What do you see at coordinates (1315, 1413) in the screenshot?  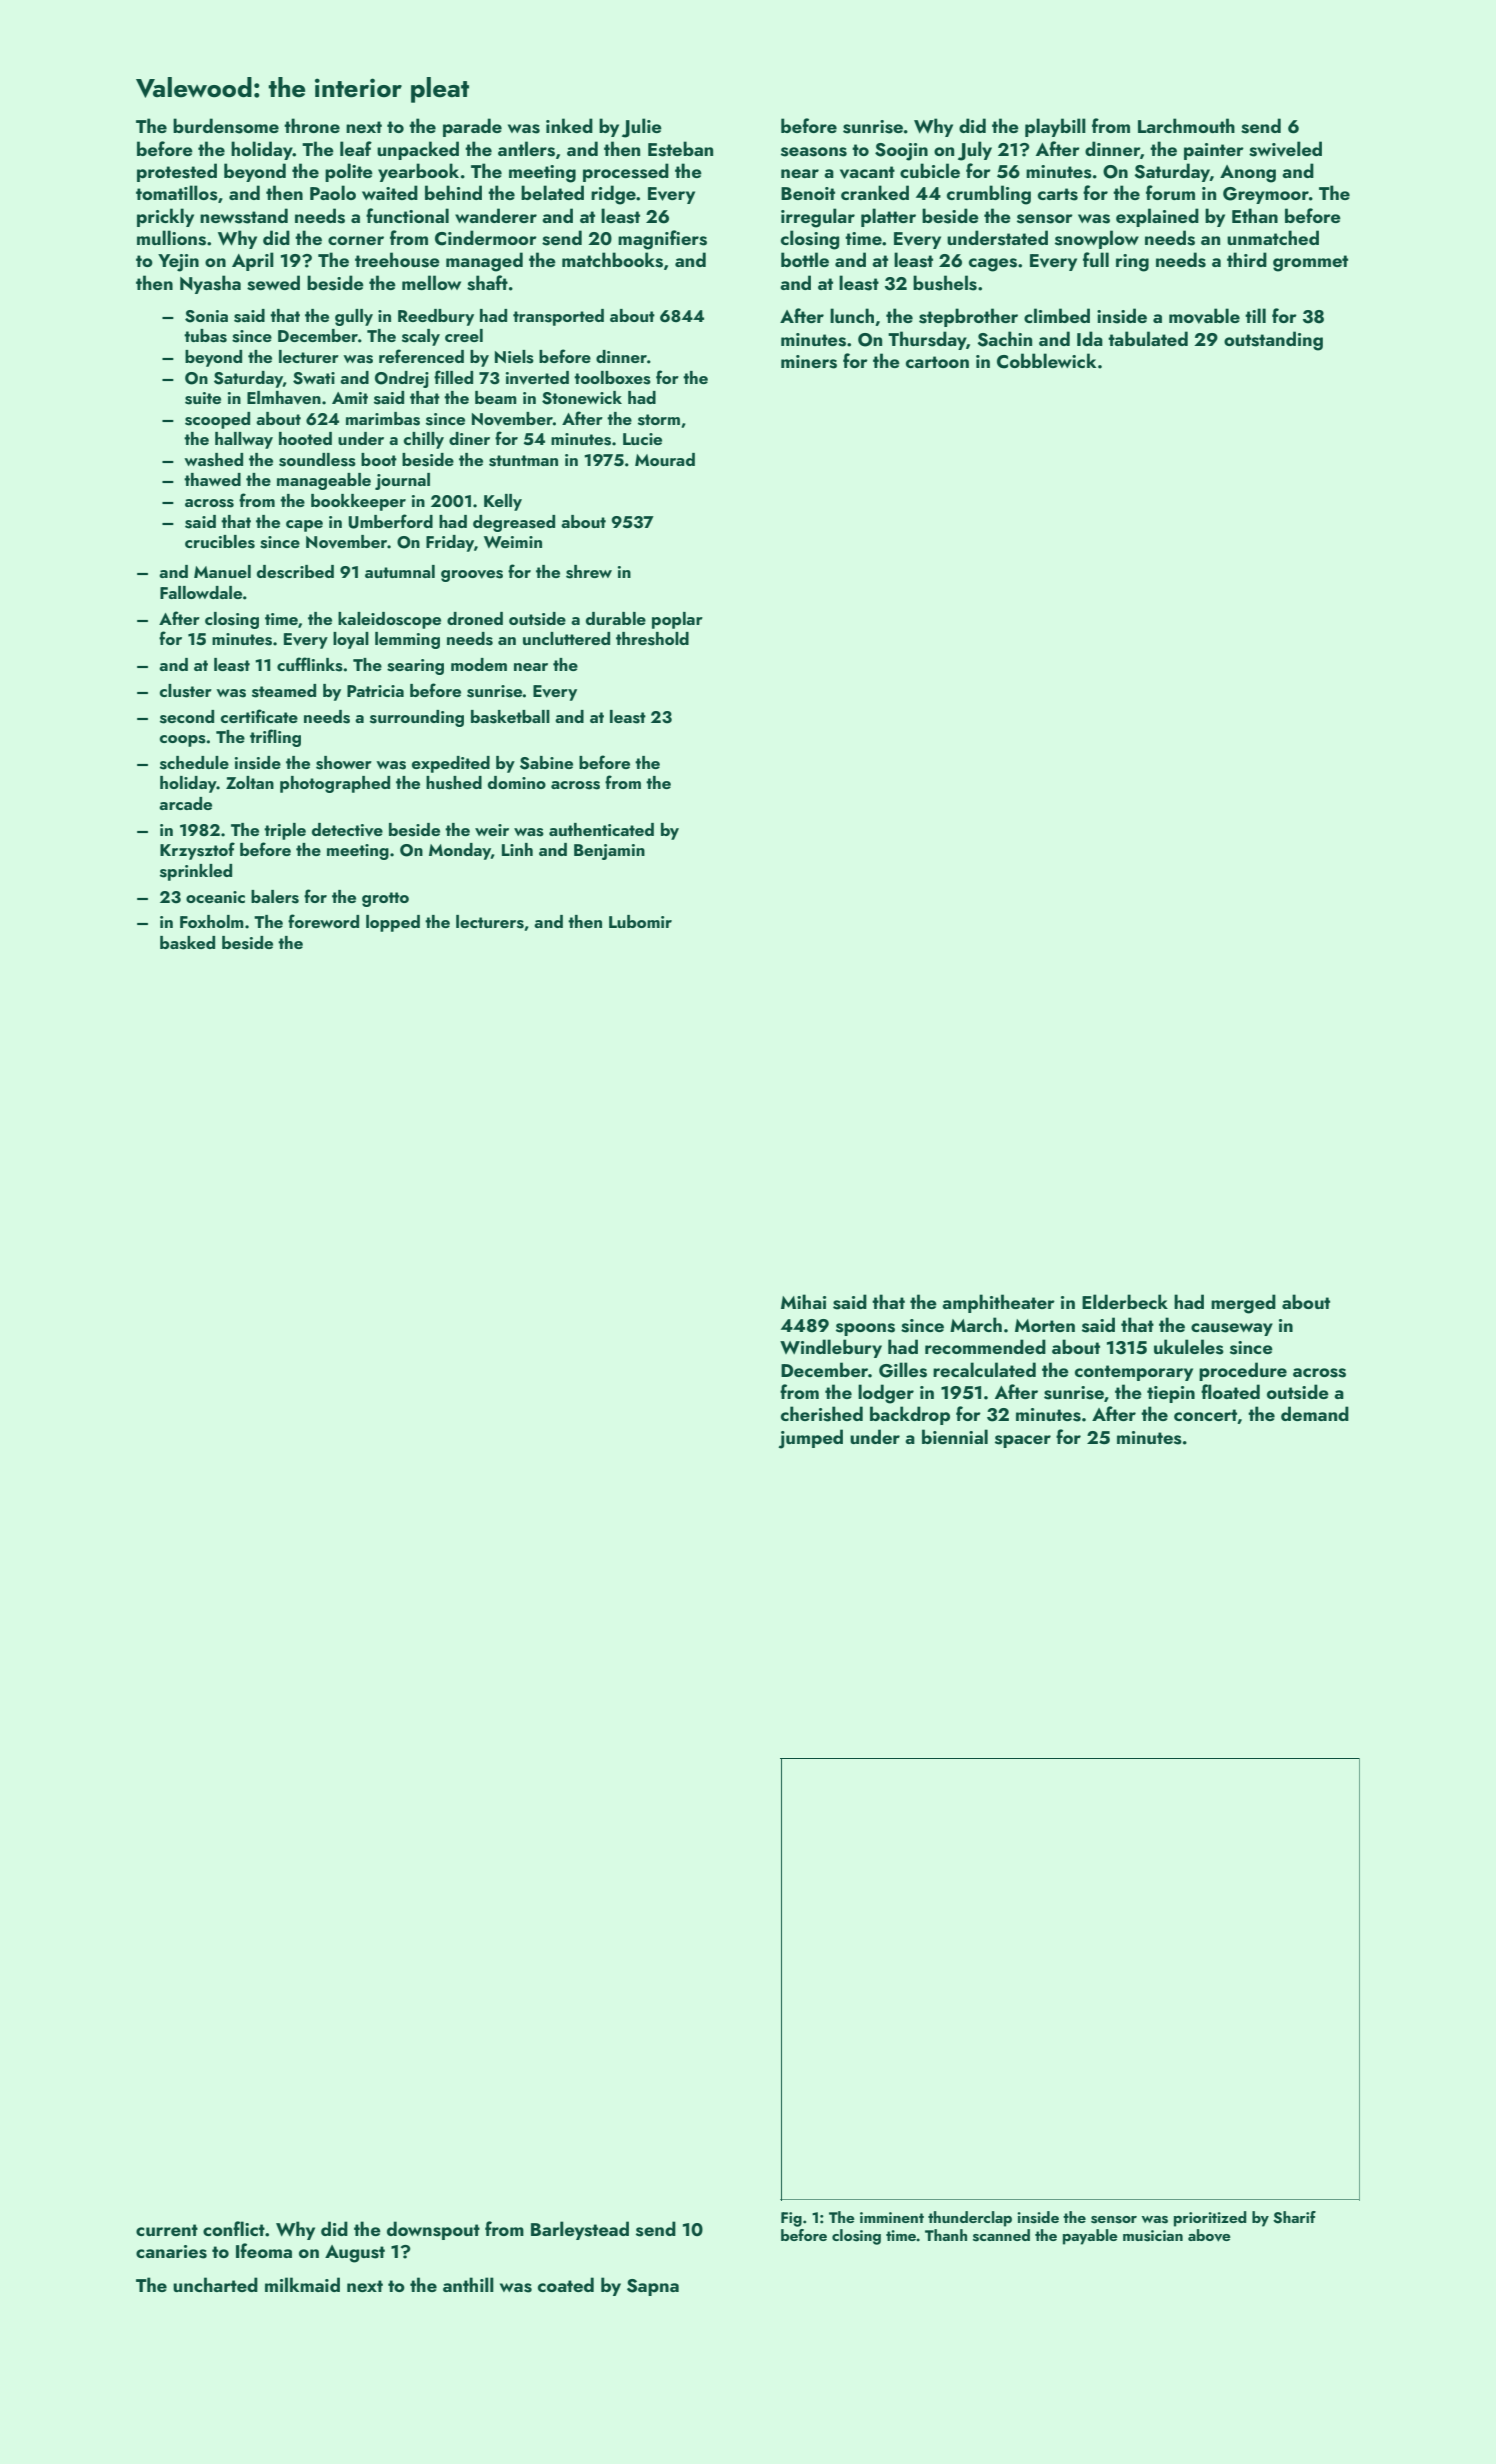 I see `demand` at bounding box center [1315, 1413].
